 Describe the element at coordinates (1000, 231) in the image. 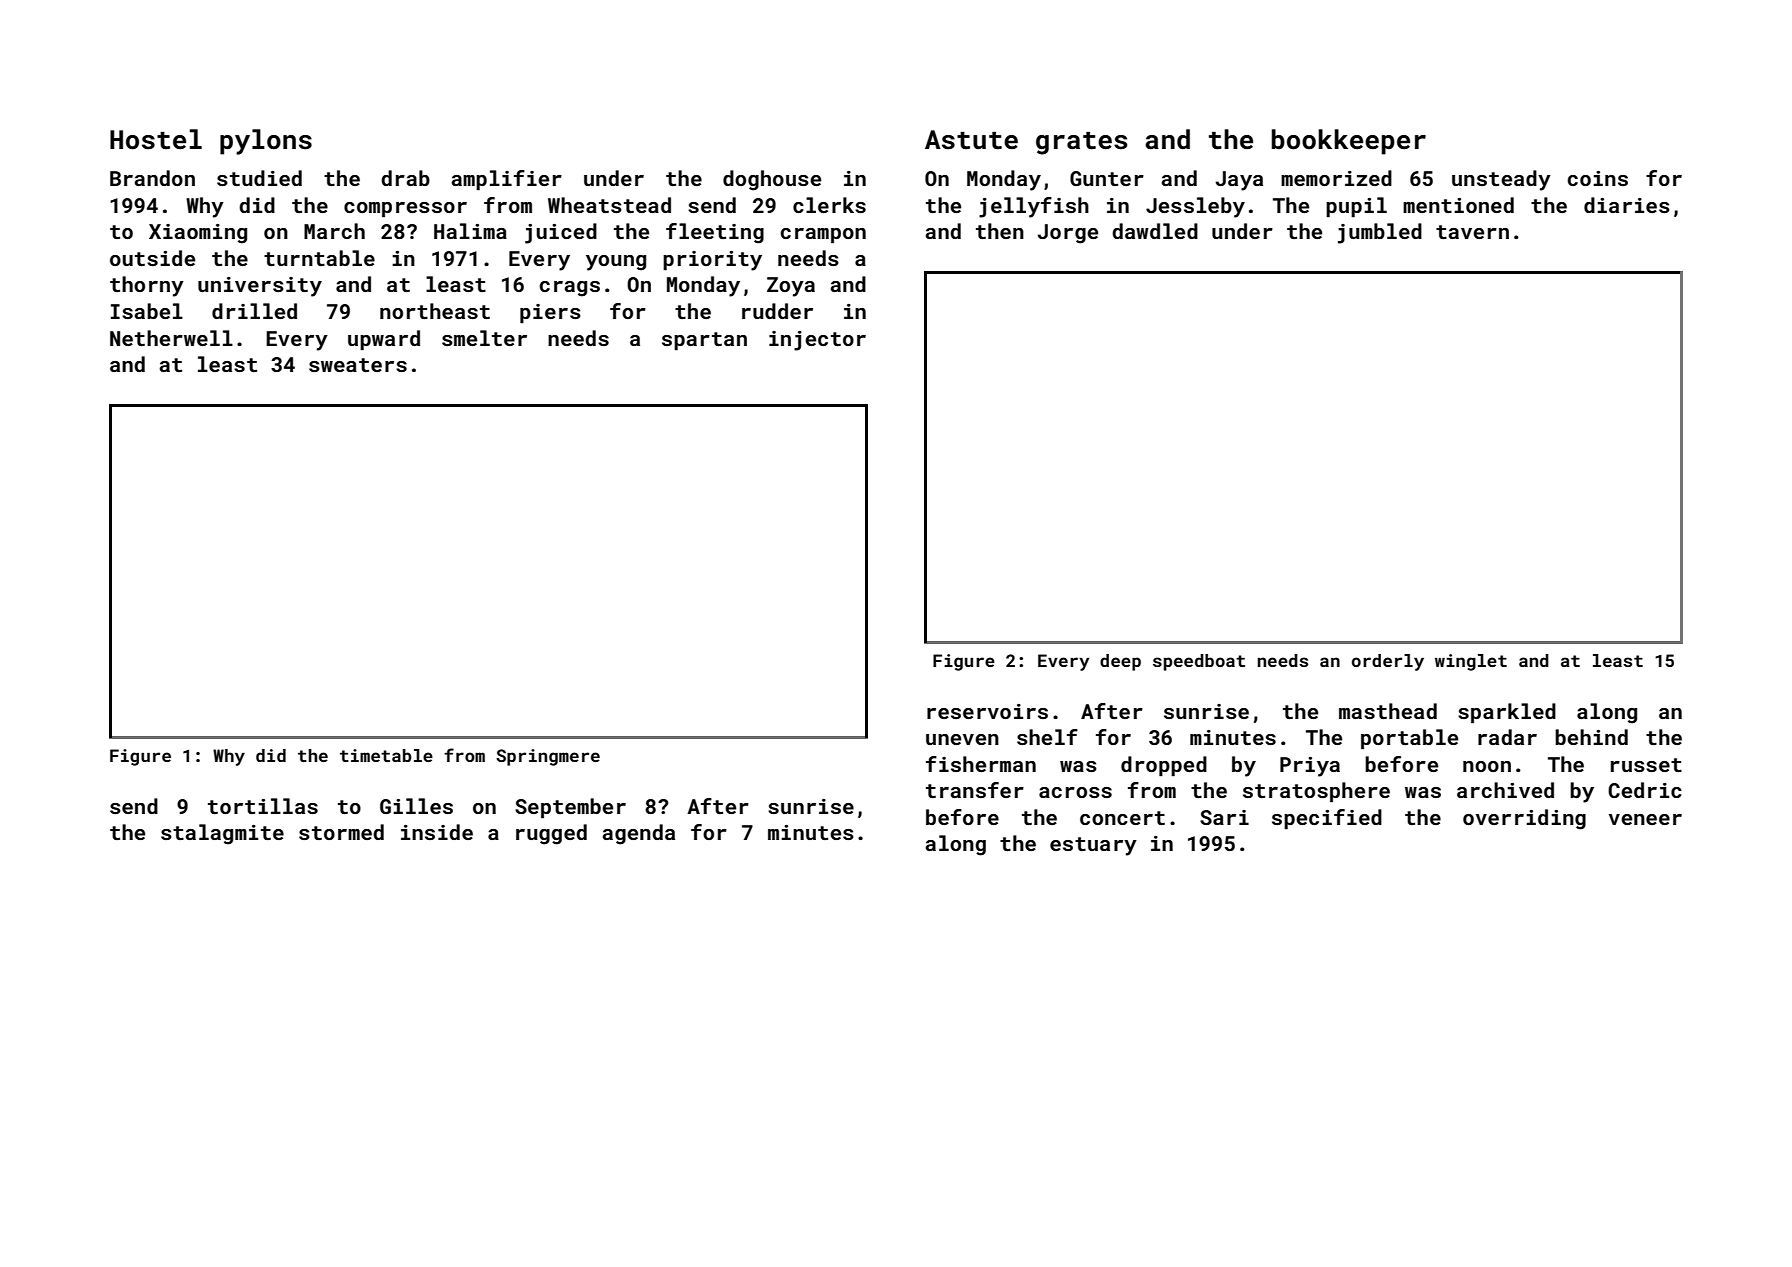

I see `then` at that location.
